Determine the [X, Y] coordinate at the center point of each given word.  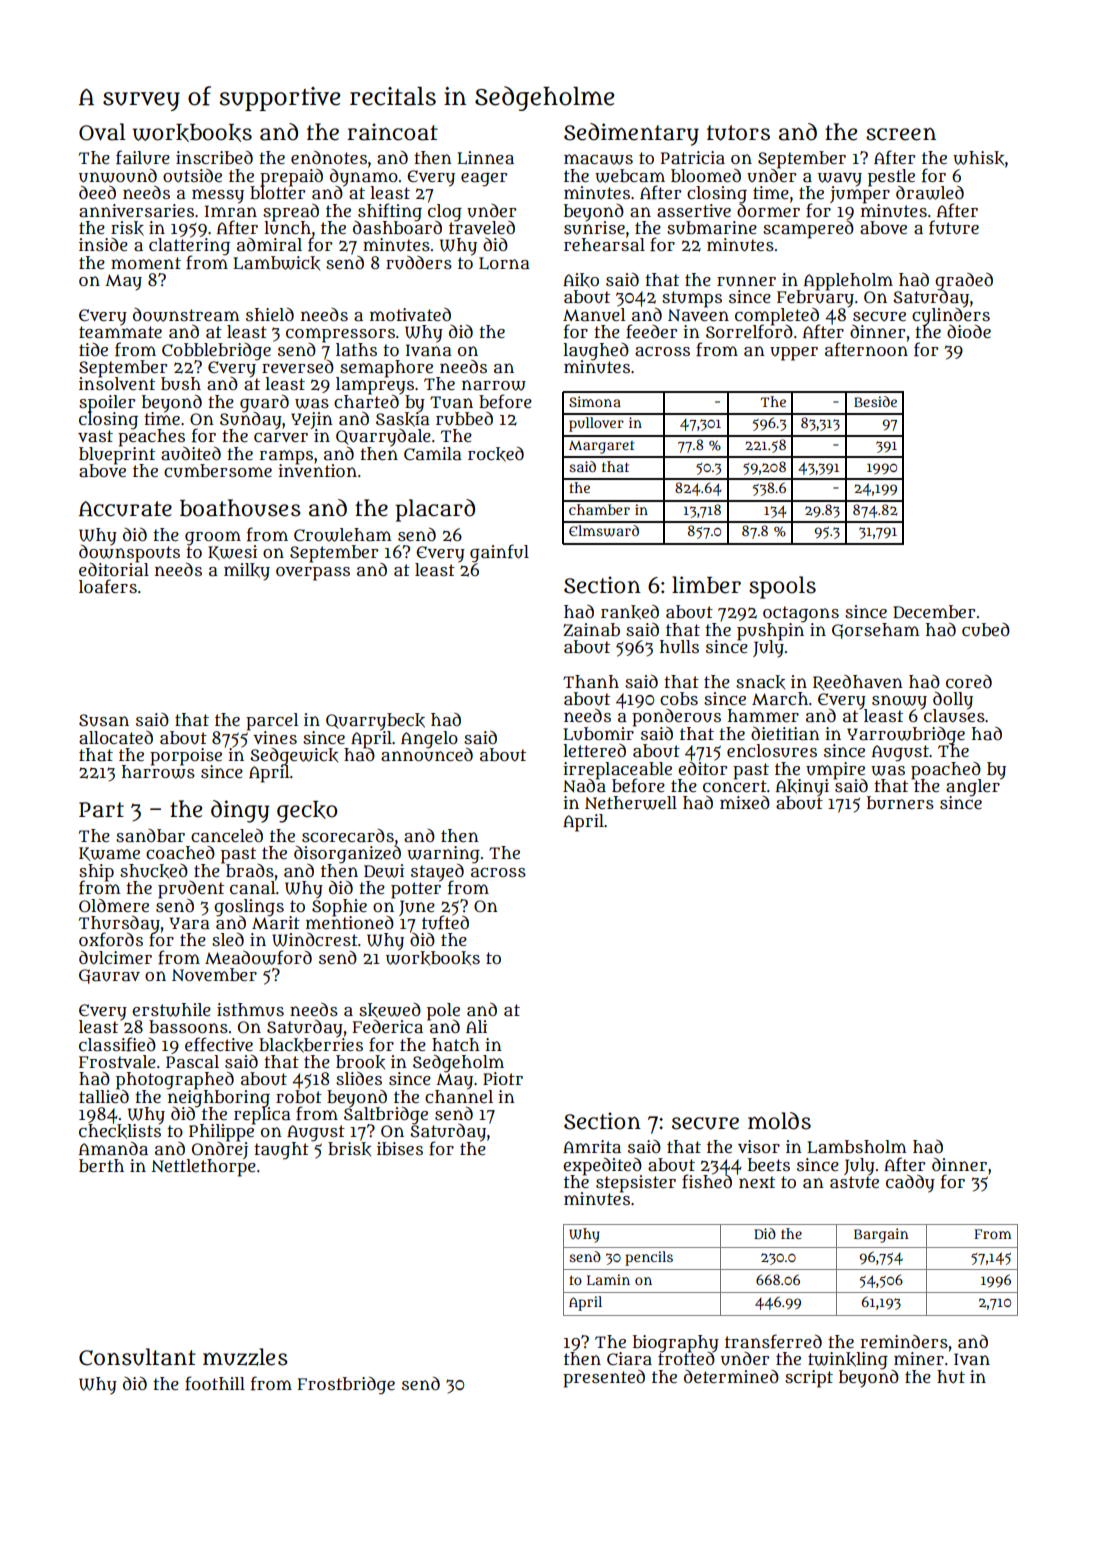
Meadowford [258, 957]
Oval [102, 132]
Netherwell [631, 803]
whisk [978, 158]
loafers [108, 586]
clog [445, 212]
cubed [986, 630]
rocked [496, 454]
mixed [745, 802]
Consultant [137, 1357]
